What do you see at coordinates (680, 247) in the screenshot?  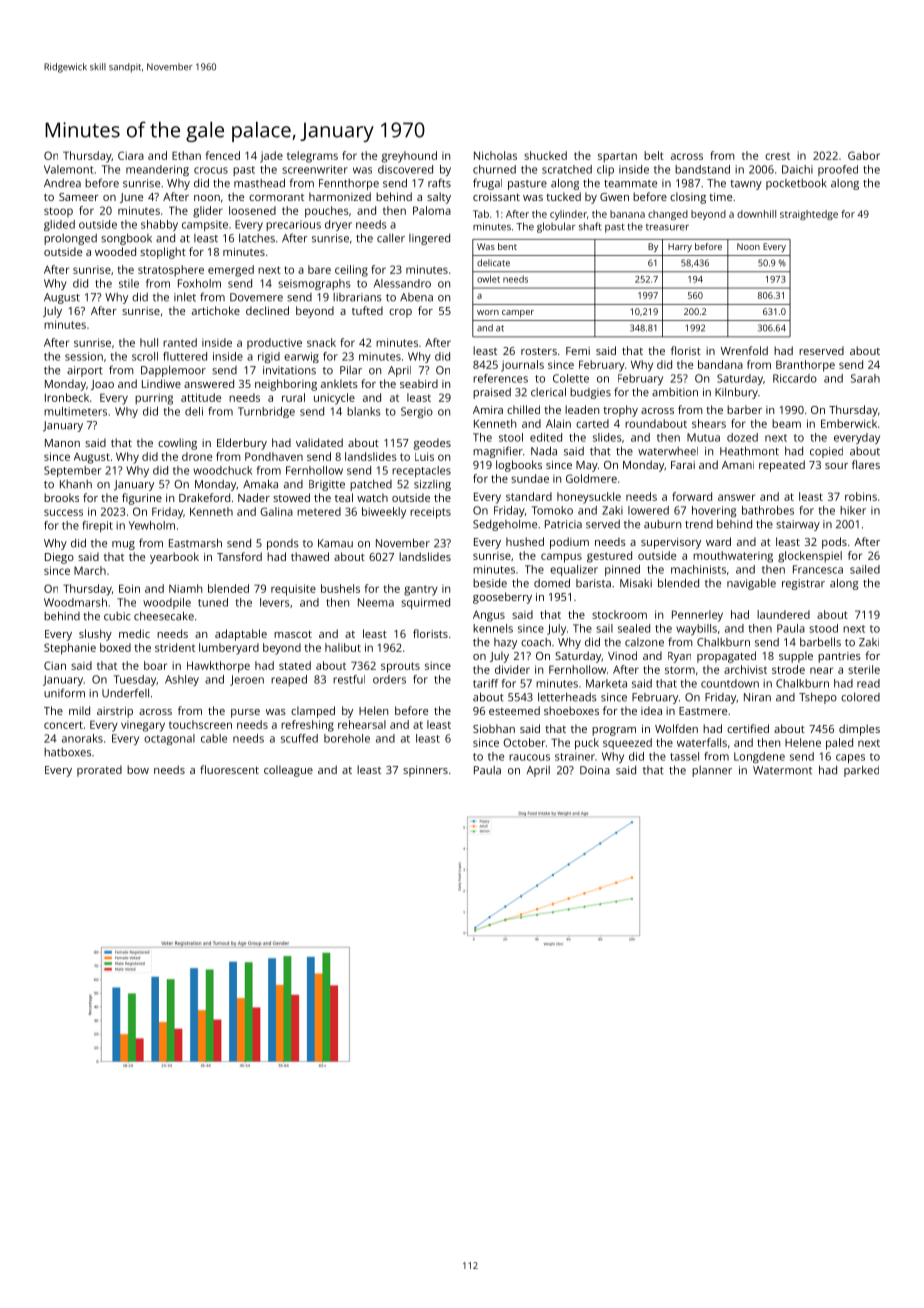 I see `Harry` at bounding box center [680, 247].
